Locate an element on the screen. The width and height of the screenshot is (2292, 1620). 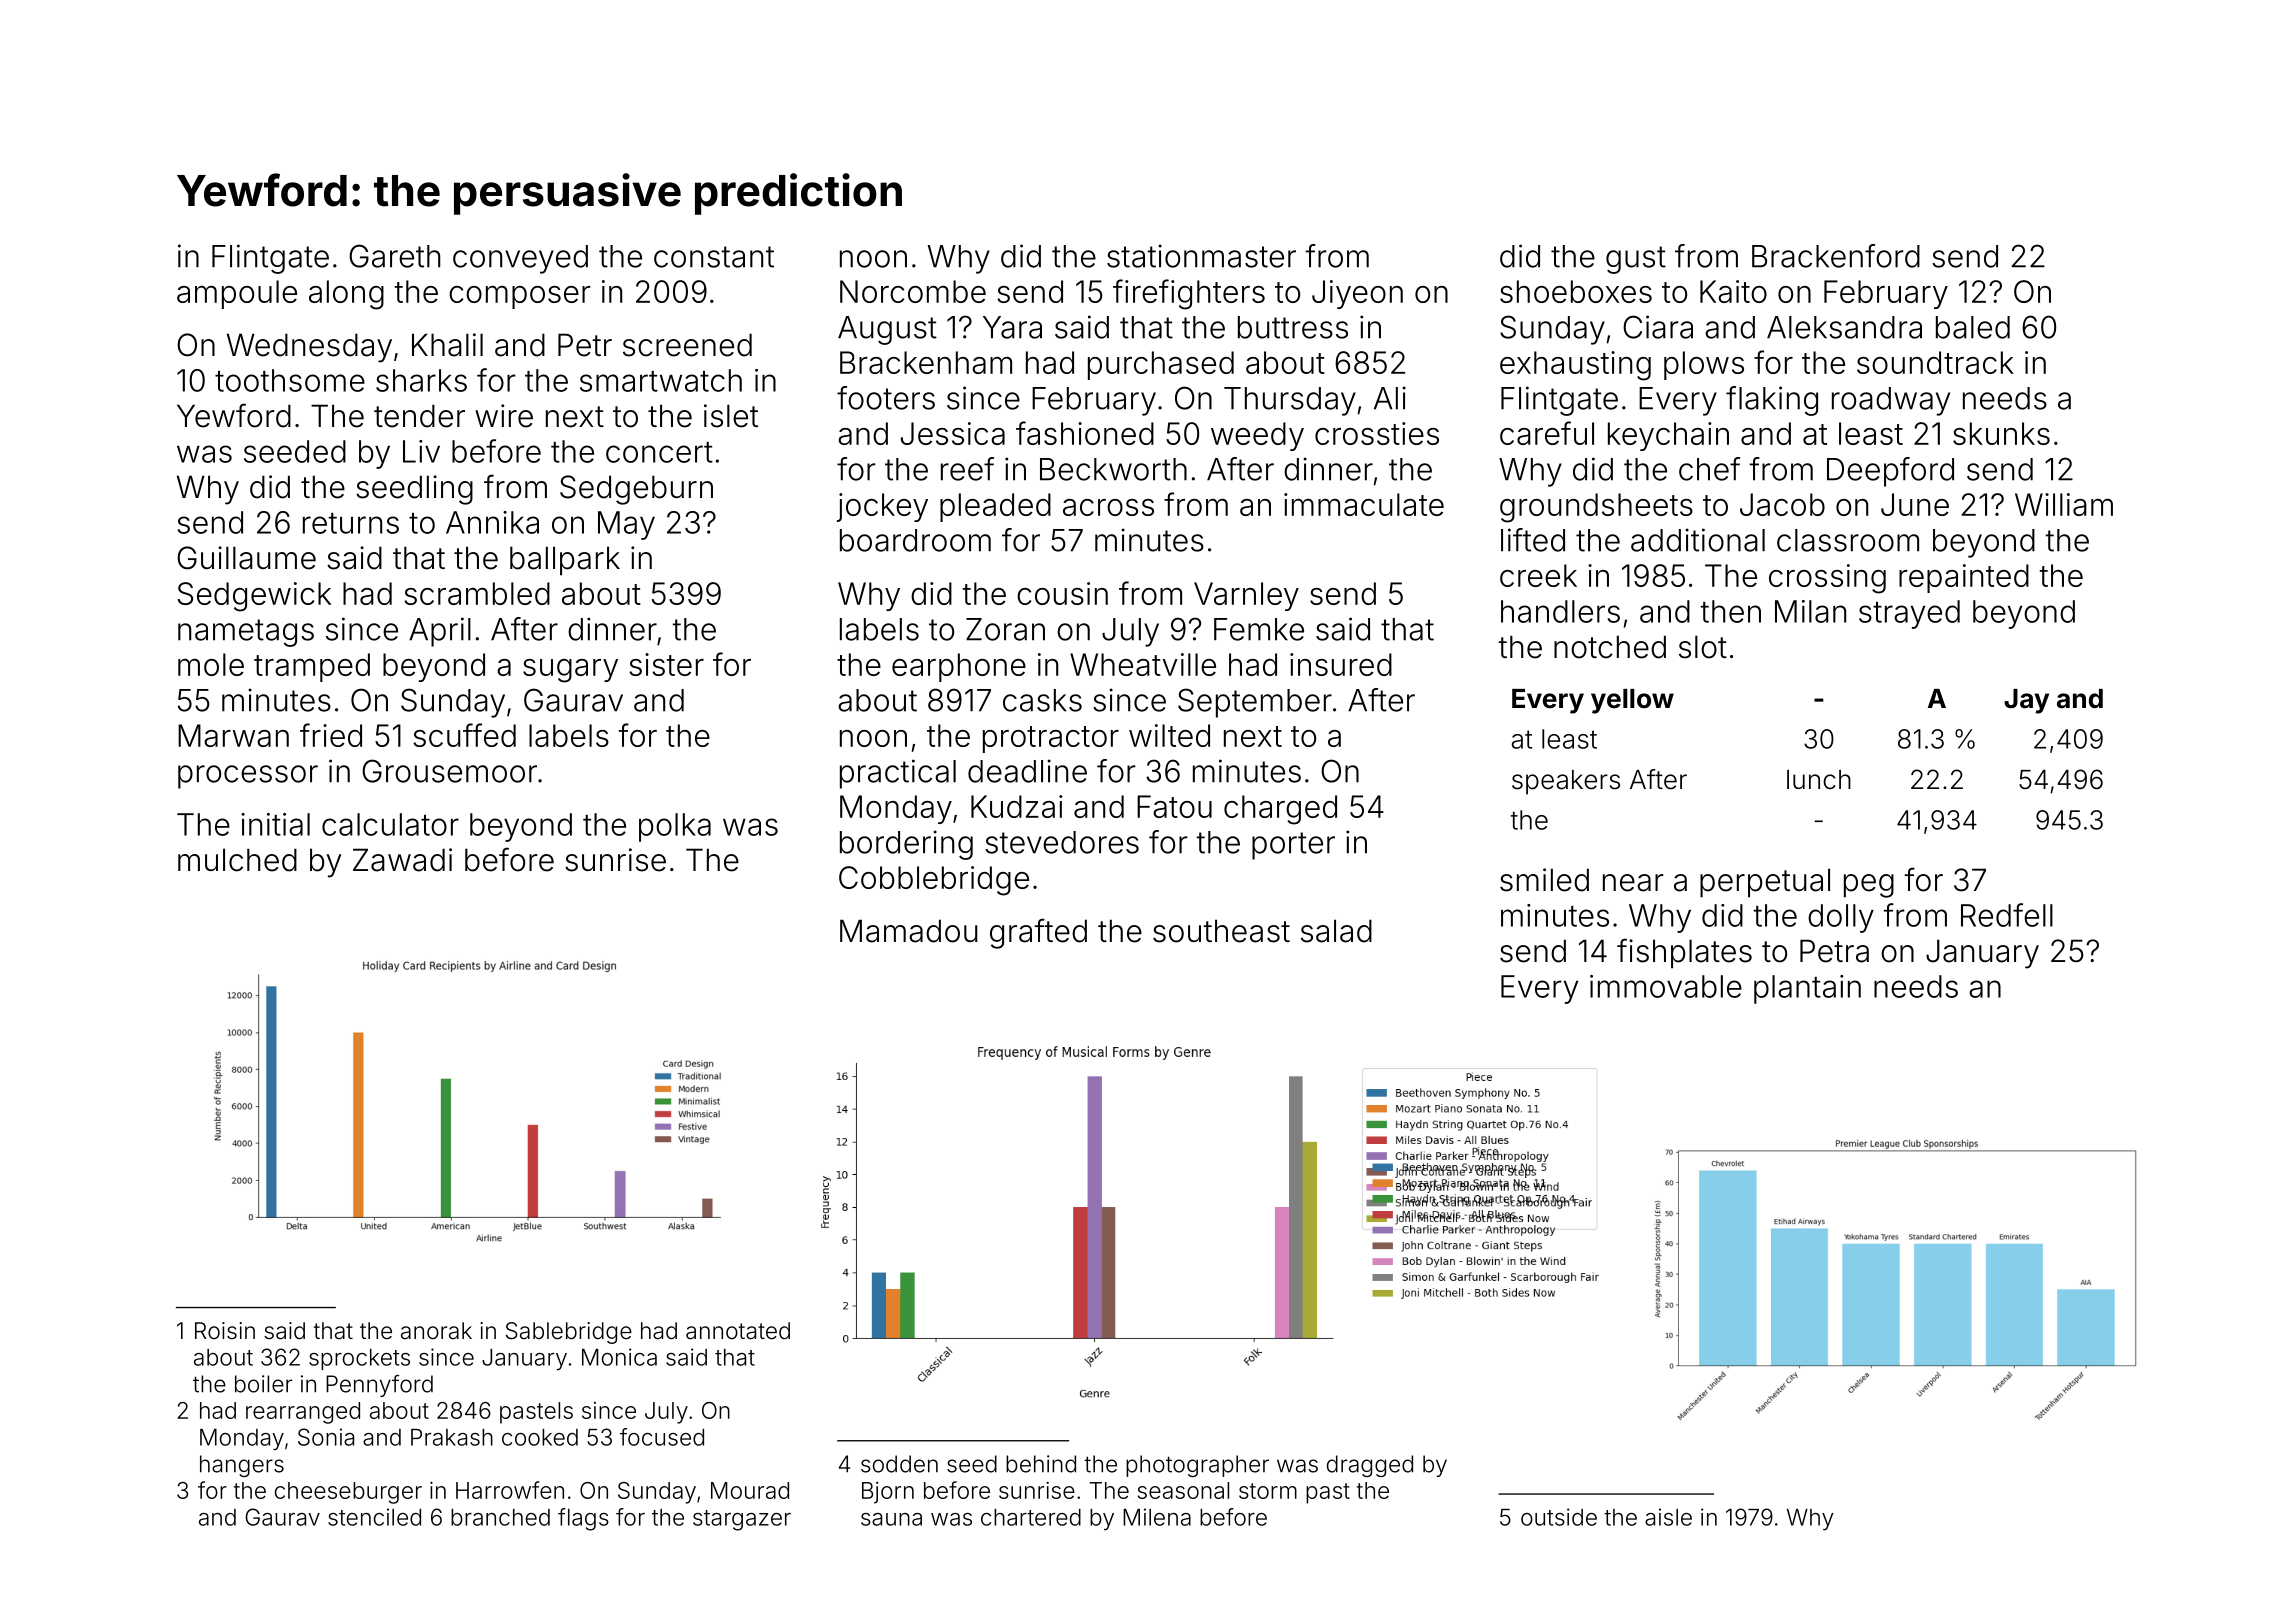
immovable is located at coordinates (1666, 986).
